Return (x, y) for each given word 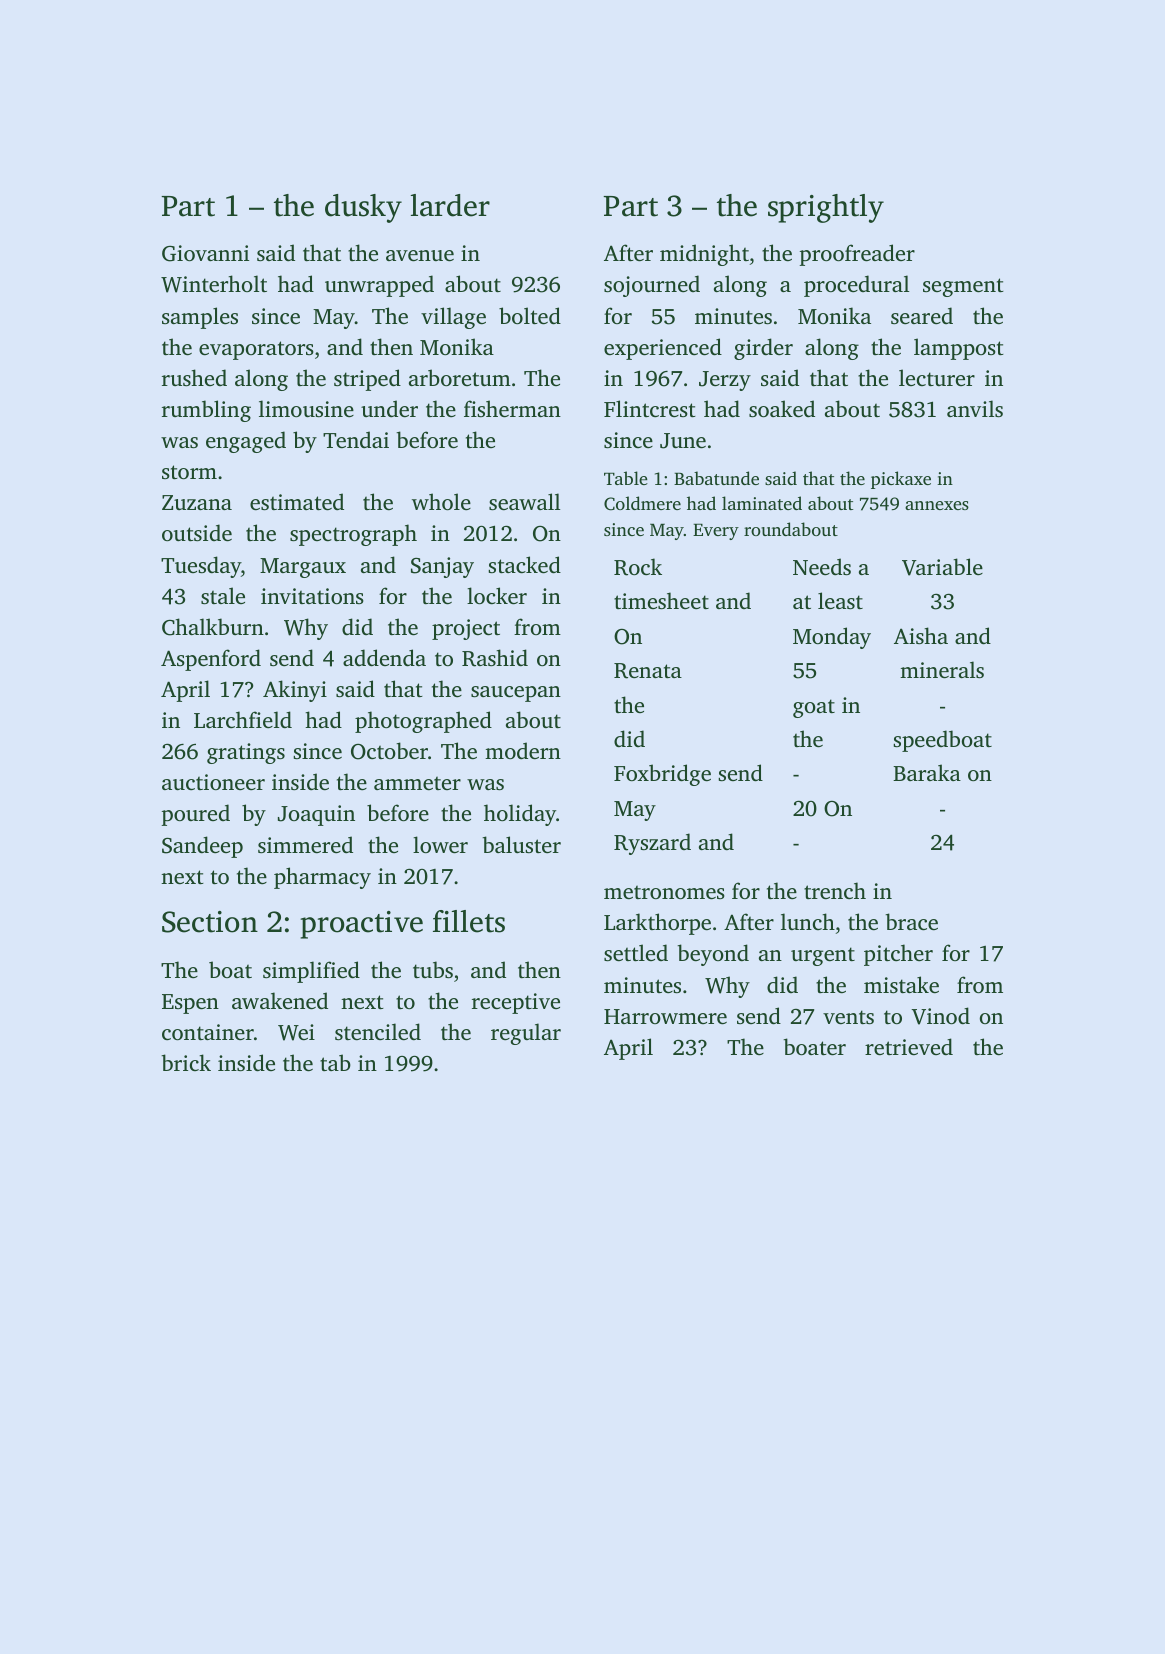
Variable (942, 567)
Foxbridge (662, 775)
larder (450, 205)
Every (716, 532)
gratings (246, 753)
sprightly (826, 208)
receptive (516, 1003)
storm (189, 472)
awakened (280, 1000)
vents (848, 1017)
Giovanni (205, 253)
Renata (648, 671)
